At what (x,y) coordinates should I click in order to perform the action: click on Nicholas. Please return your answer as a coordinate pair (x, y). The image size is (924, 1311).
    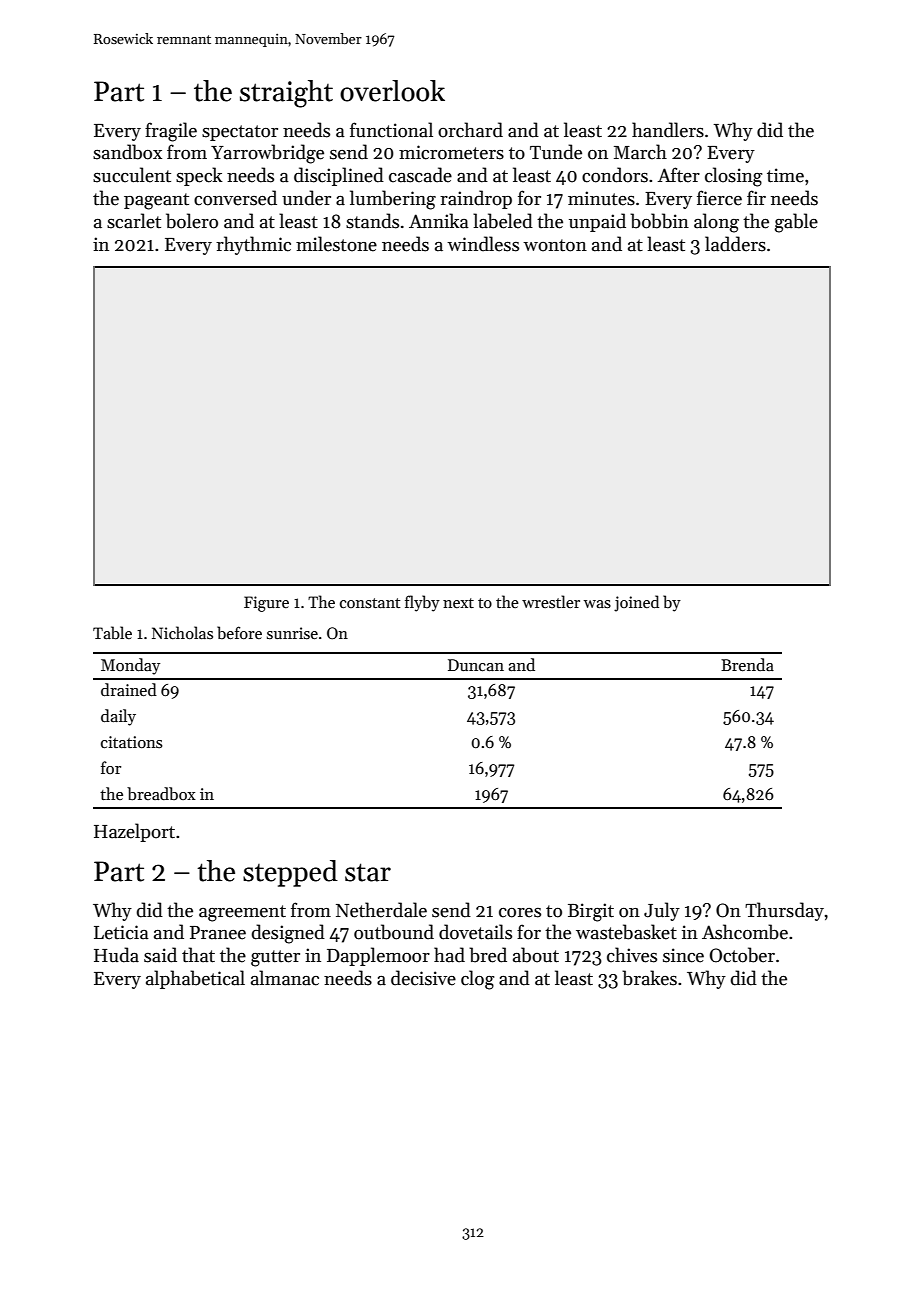
    Looking at the image, I should click on (182, 632).
